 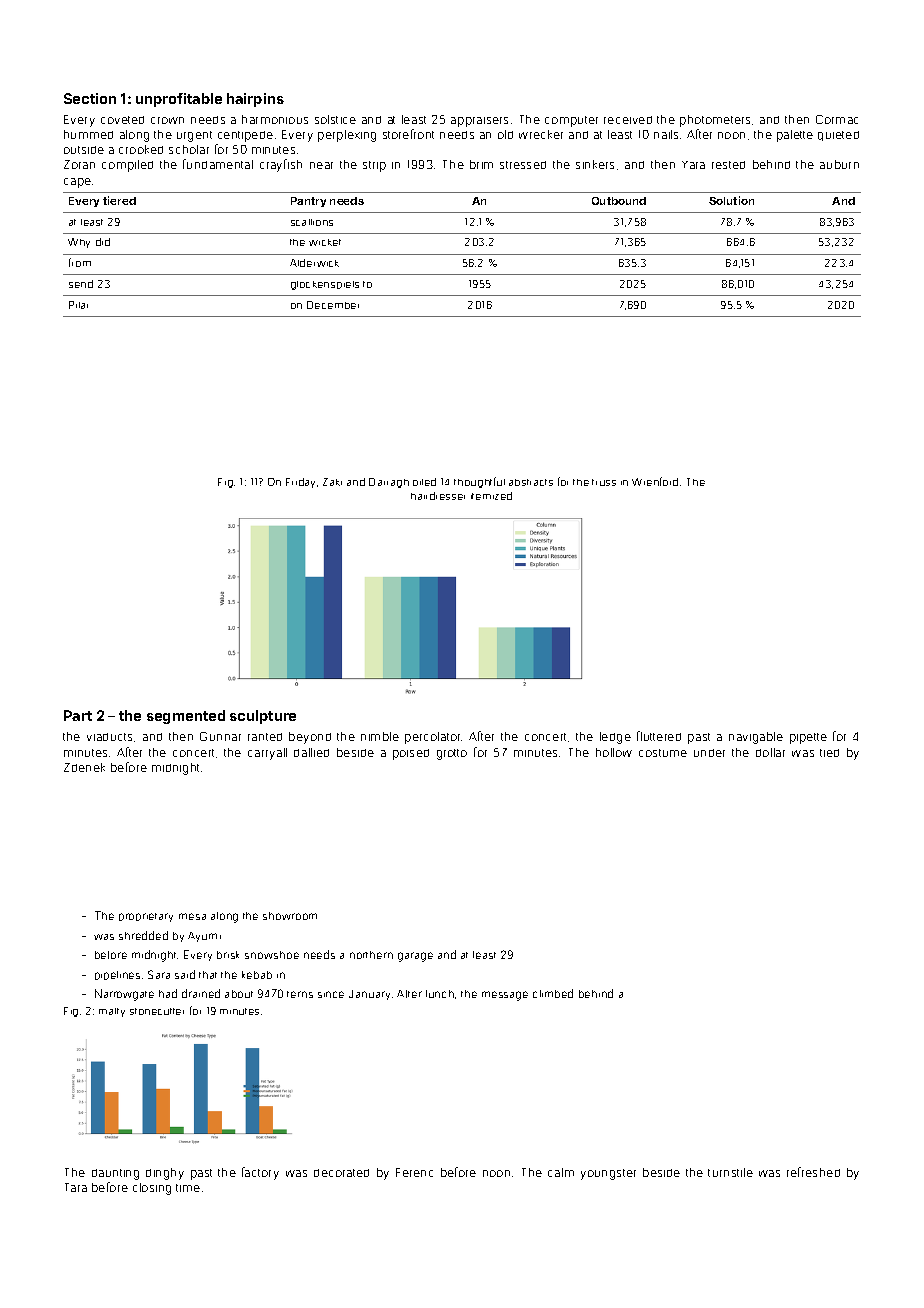 I want to click on photometers, so click(x=715, y=121).
